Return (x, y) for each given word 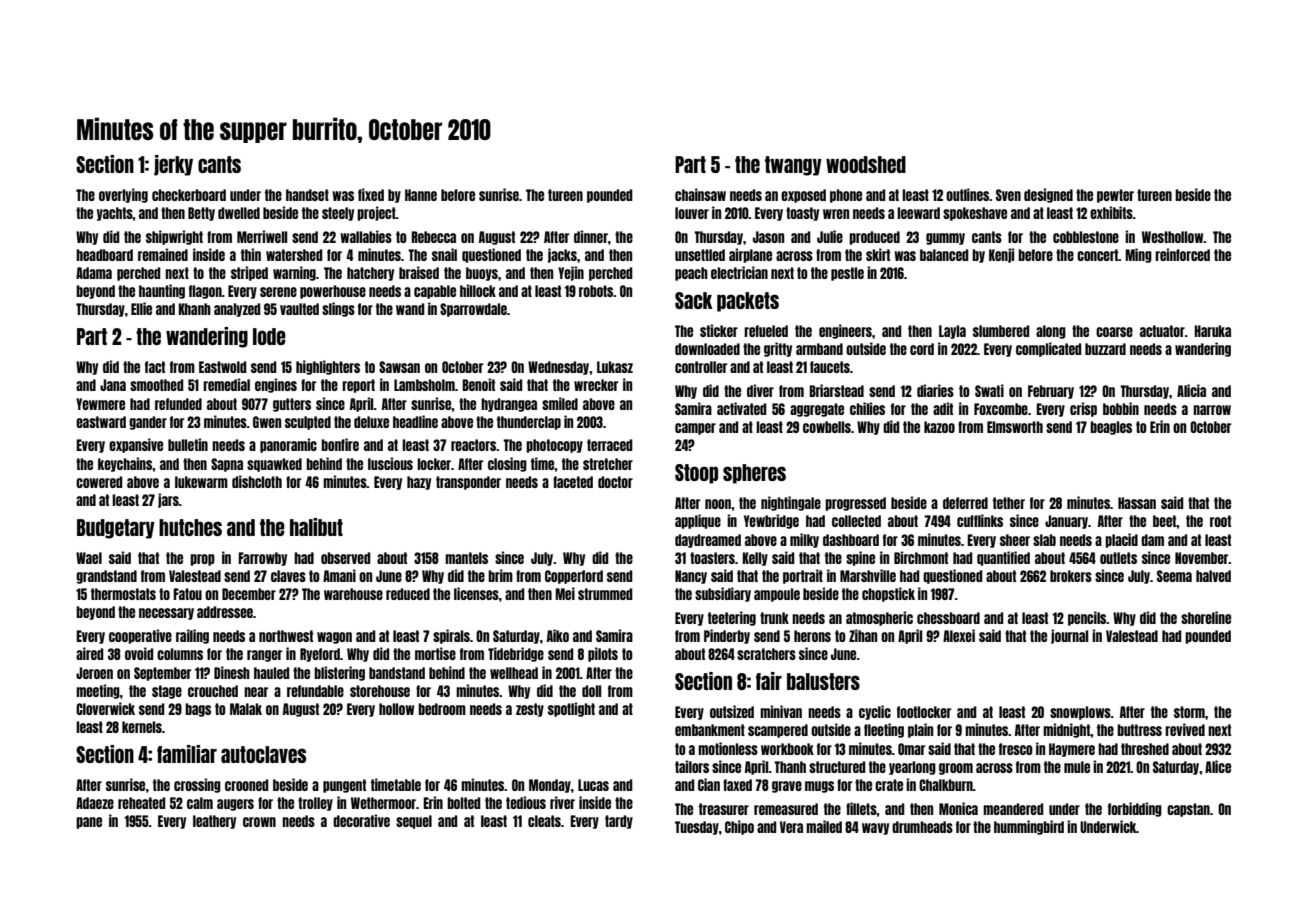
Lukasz (615, 367)
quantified (1003, 558)
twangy (793, 166)
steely (338, 214)
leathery (214, 822)
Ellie (141, 308)
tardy (619, 822)
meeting (98, 691)
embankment (710, 730)
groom (956, 769)
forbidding (1135, 809)
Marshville (868, 575)
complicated (1048, 349)
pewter (1115, 196)
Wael (89, 558)
